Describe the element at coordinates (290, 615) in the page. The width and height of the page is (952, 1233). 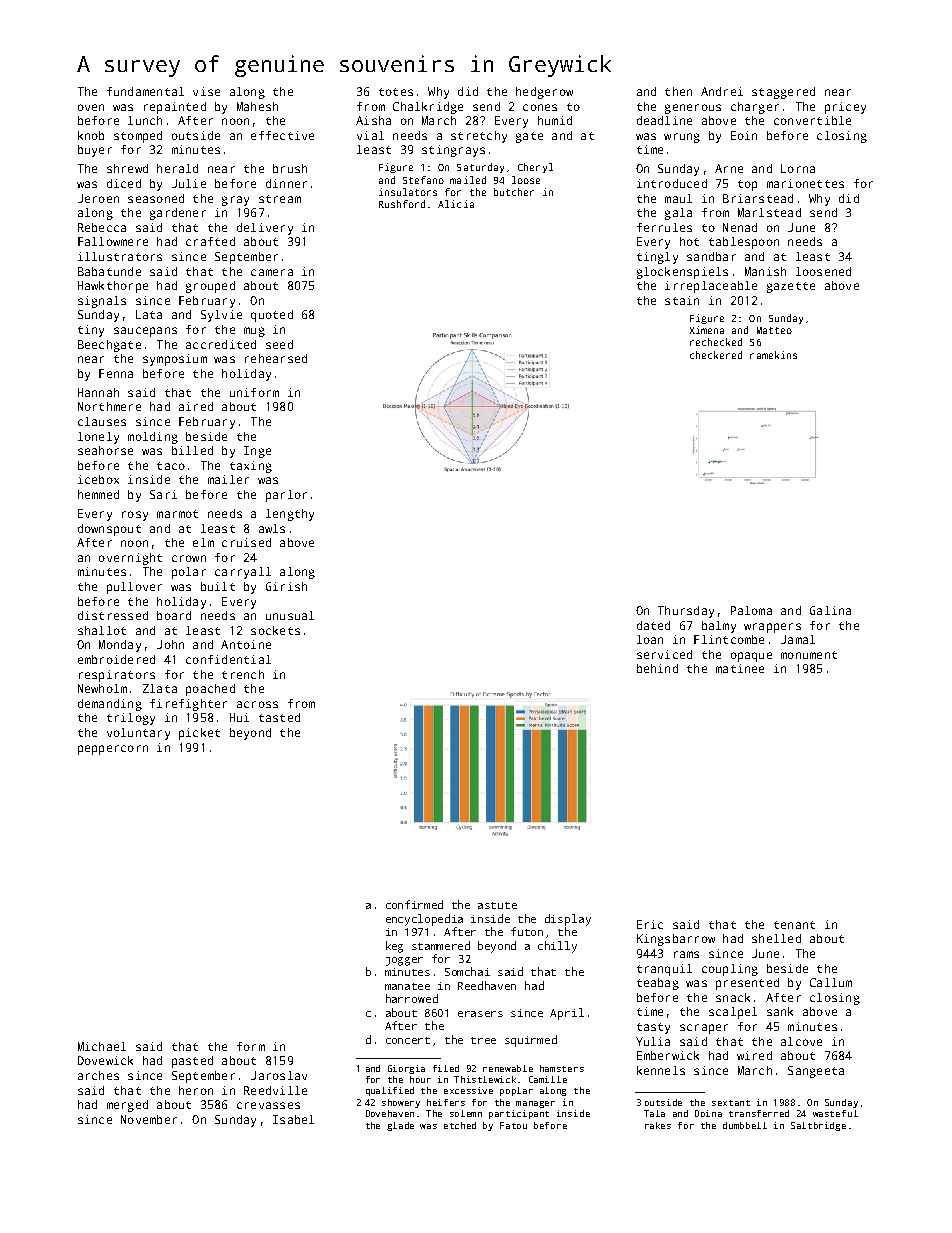
I see `unusual` at that location.
